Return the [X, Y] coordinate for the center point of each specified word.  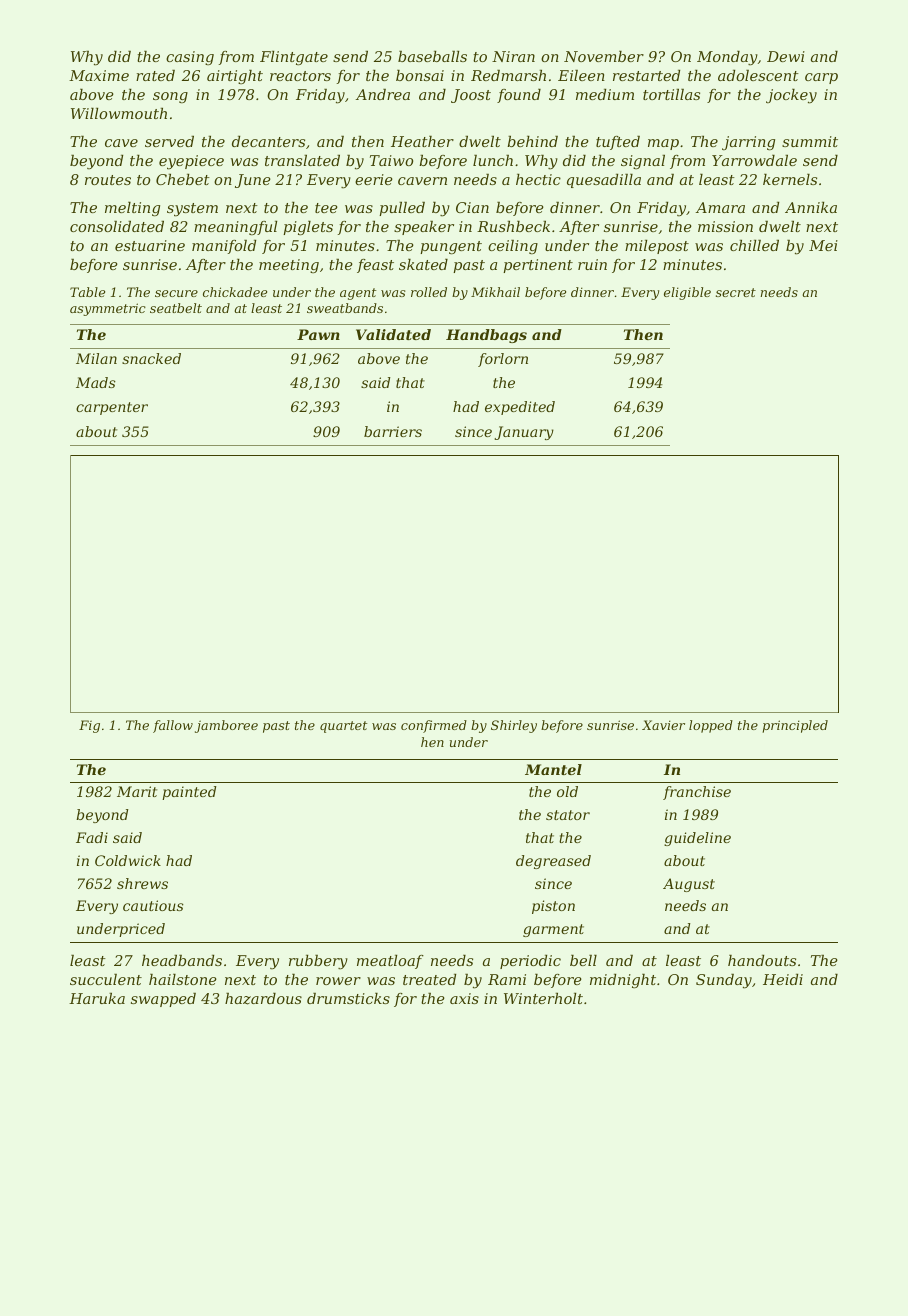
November [604, 56]
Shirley [514, 726]
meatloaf [390, 962]
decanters [268, 141]
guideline [697, 839]
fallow [173, 726]
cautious [153, 905]
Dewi [786, 56]
